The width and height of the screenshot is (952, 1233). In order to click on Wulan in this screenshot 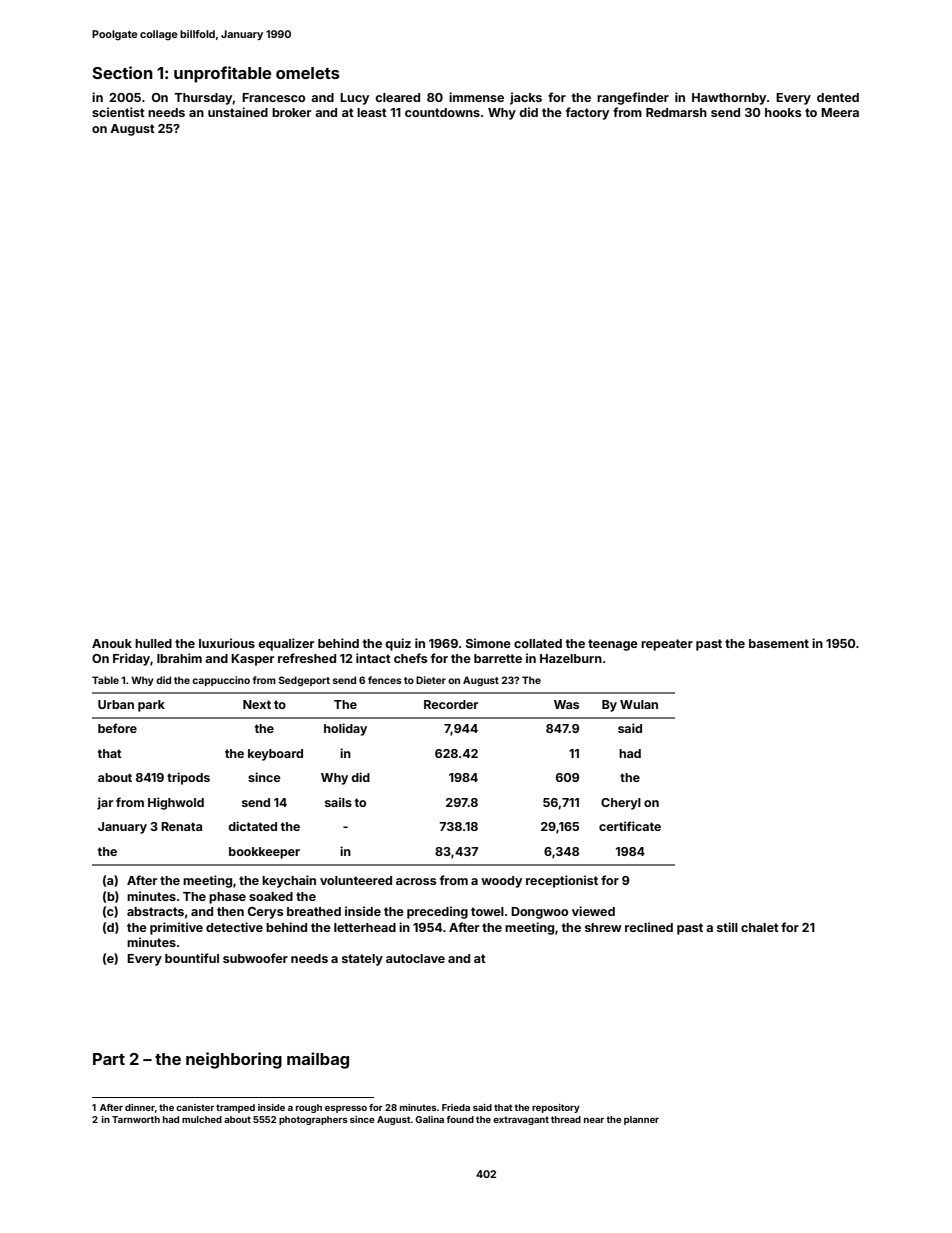, I will do `click(639, 704)`.
